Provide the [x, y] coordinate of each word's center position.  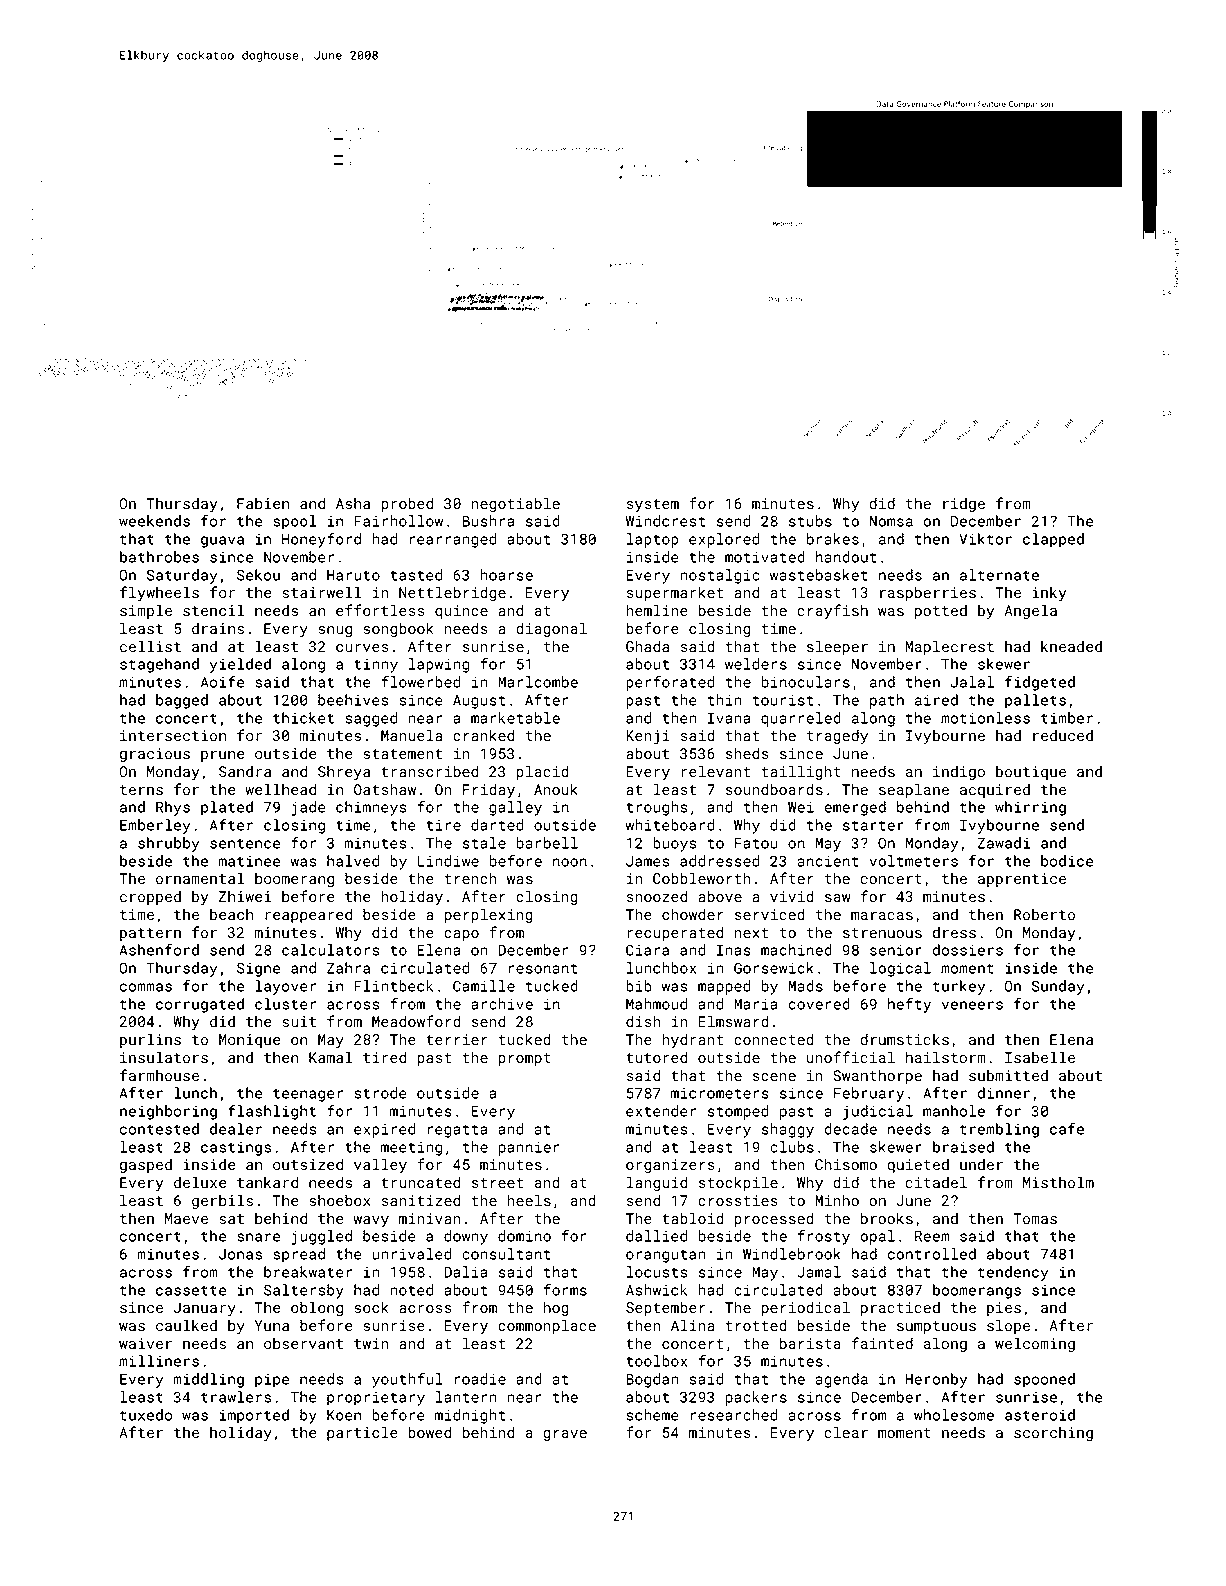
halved [353, 861]
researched [734, 1415]
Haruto [353, 575]
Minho [837, 1200]
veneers [972, 1005]
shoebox [339, 1200]
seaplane [914, 790]
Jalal [972, 682]
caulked [186, 1325]
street [497, 1183]
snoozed [657, 896]
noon [570, 862]
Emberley [155, 826]
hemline [657, 610]
